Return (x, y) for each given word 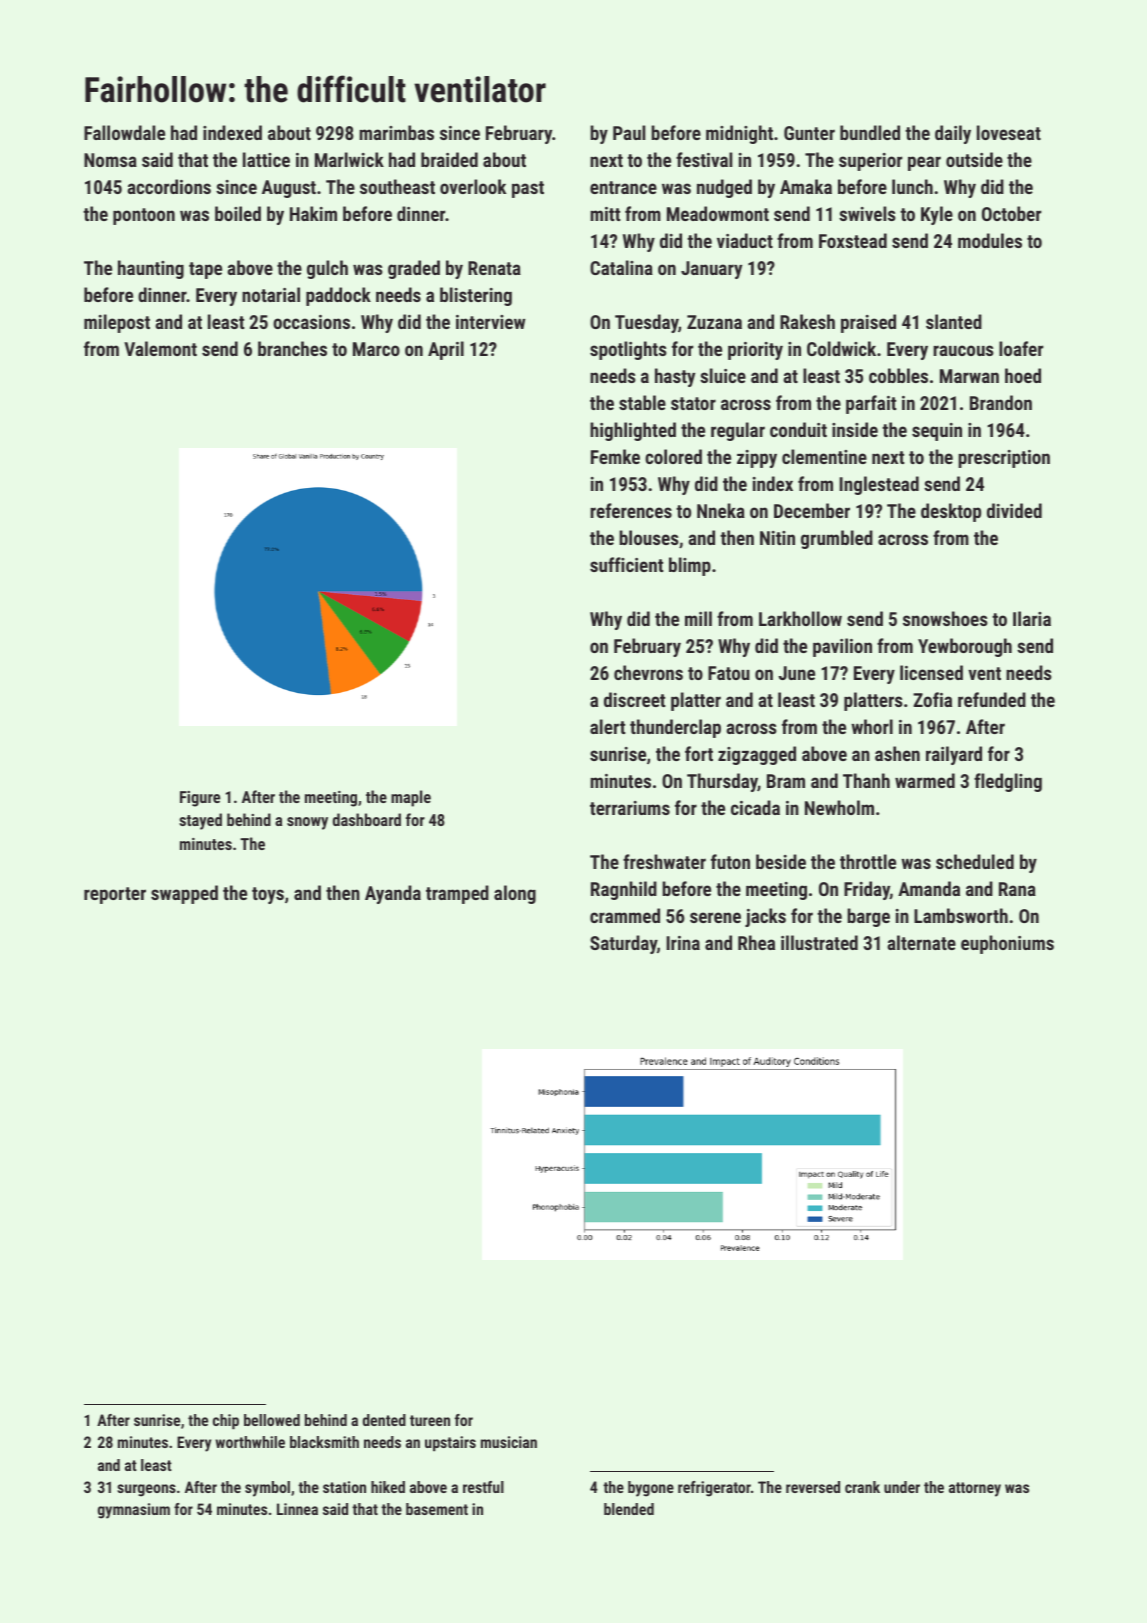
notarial (271, 294)
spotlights (628, 350)
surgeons (146, 1490)
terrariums (630, 808)
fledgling (1008, 782)
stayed (200, 821)
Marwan (969, 376)
